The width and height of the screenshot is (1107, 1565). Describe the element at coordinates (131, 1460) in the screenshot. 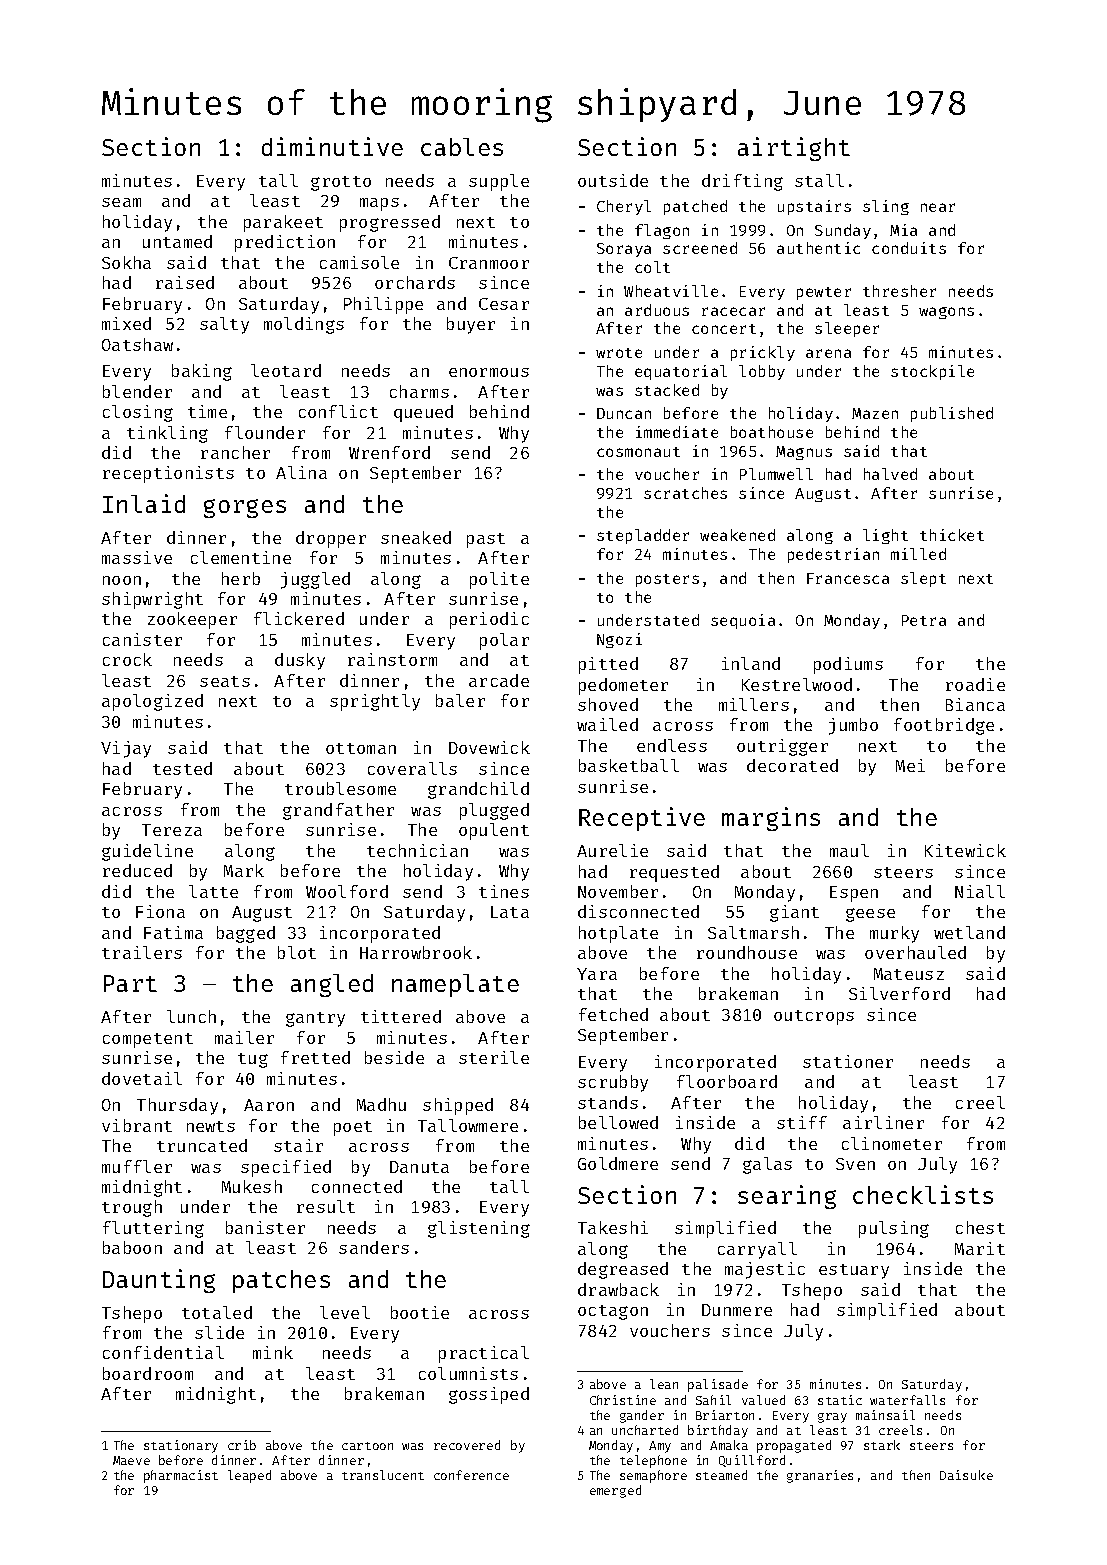

I see `Maeve` at that location.
